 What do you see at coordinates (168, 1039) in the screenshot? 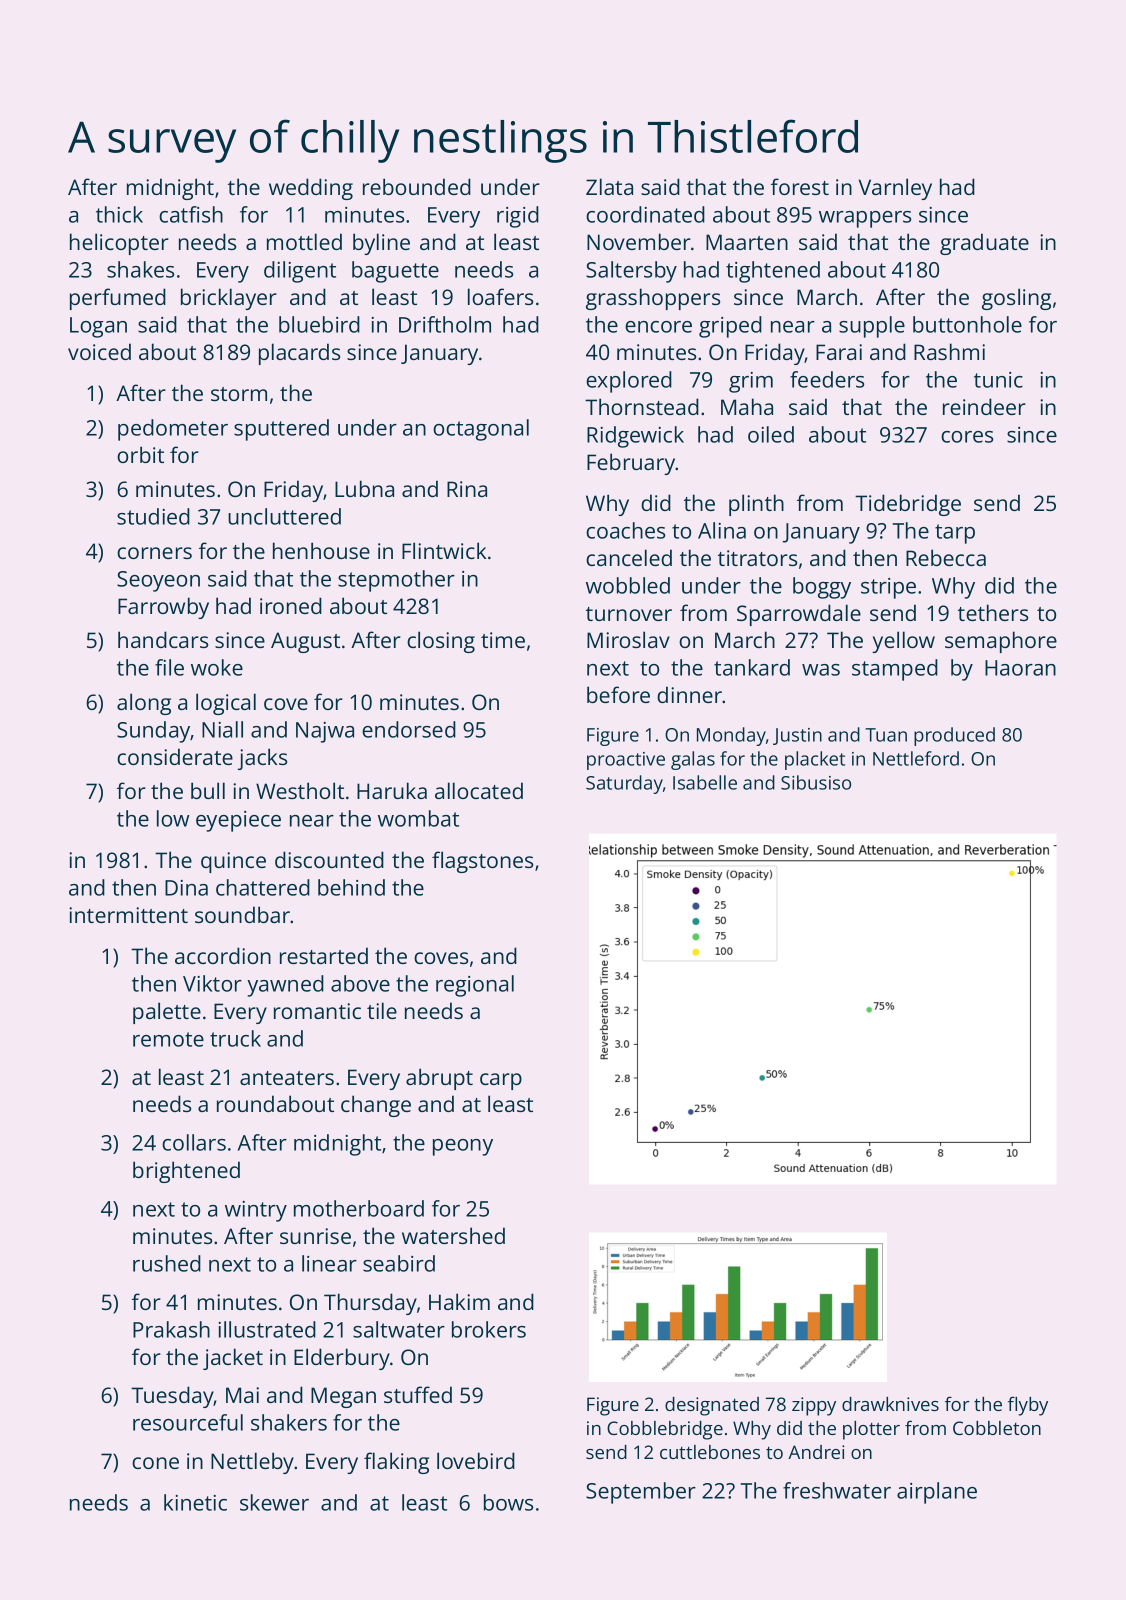
I see `remote` at bounding box center [168, 1039].
